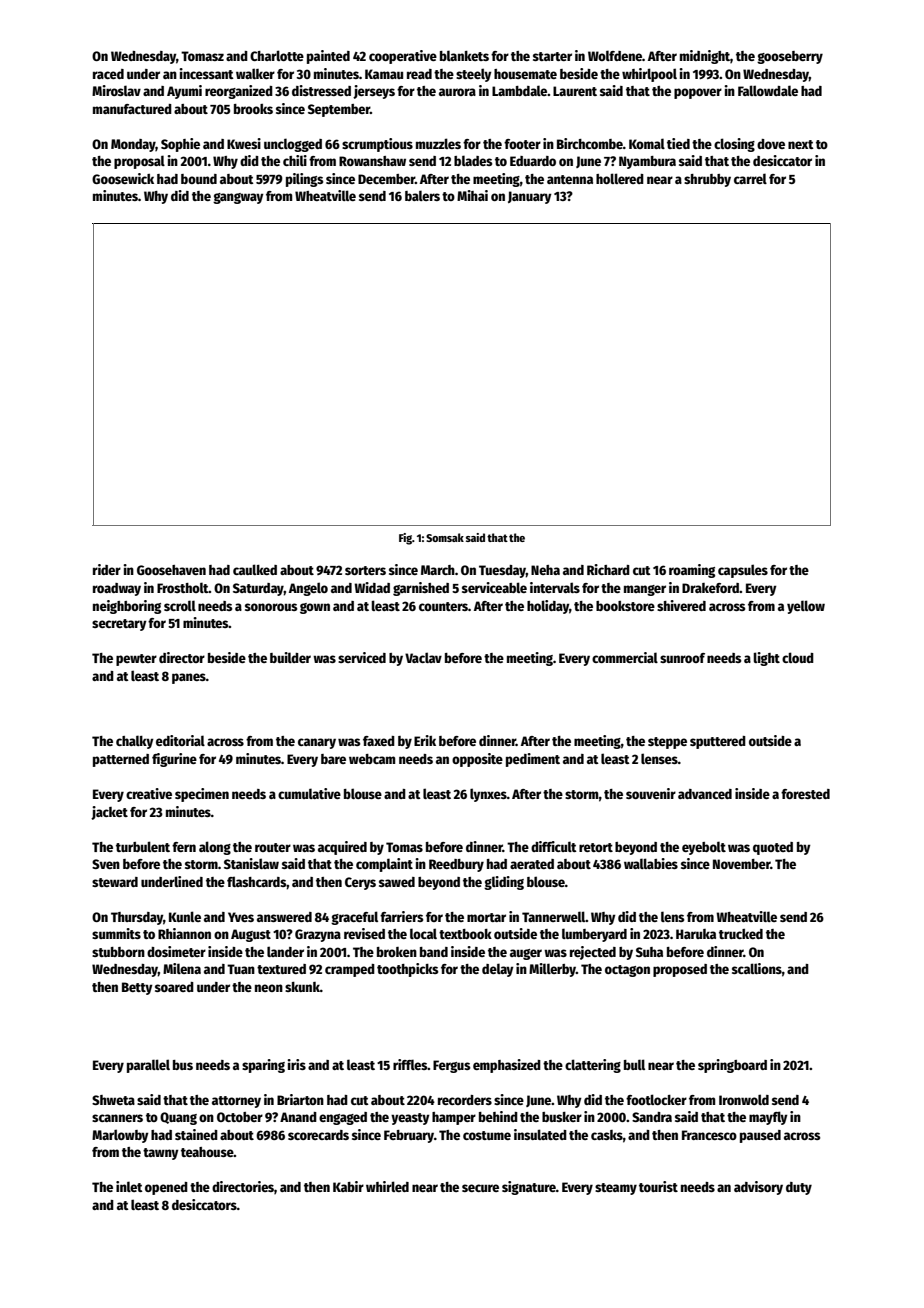 The height and width of the screenshot is (1308, 924). I want to click on hollered, so click(620, 178).
